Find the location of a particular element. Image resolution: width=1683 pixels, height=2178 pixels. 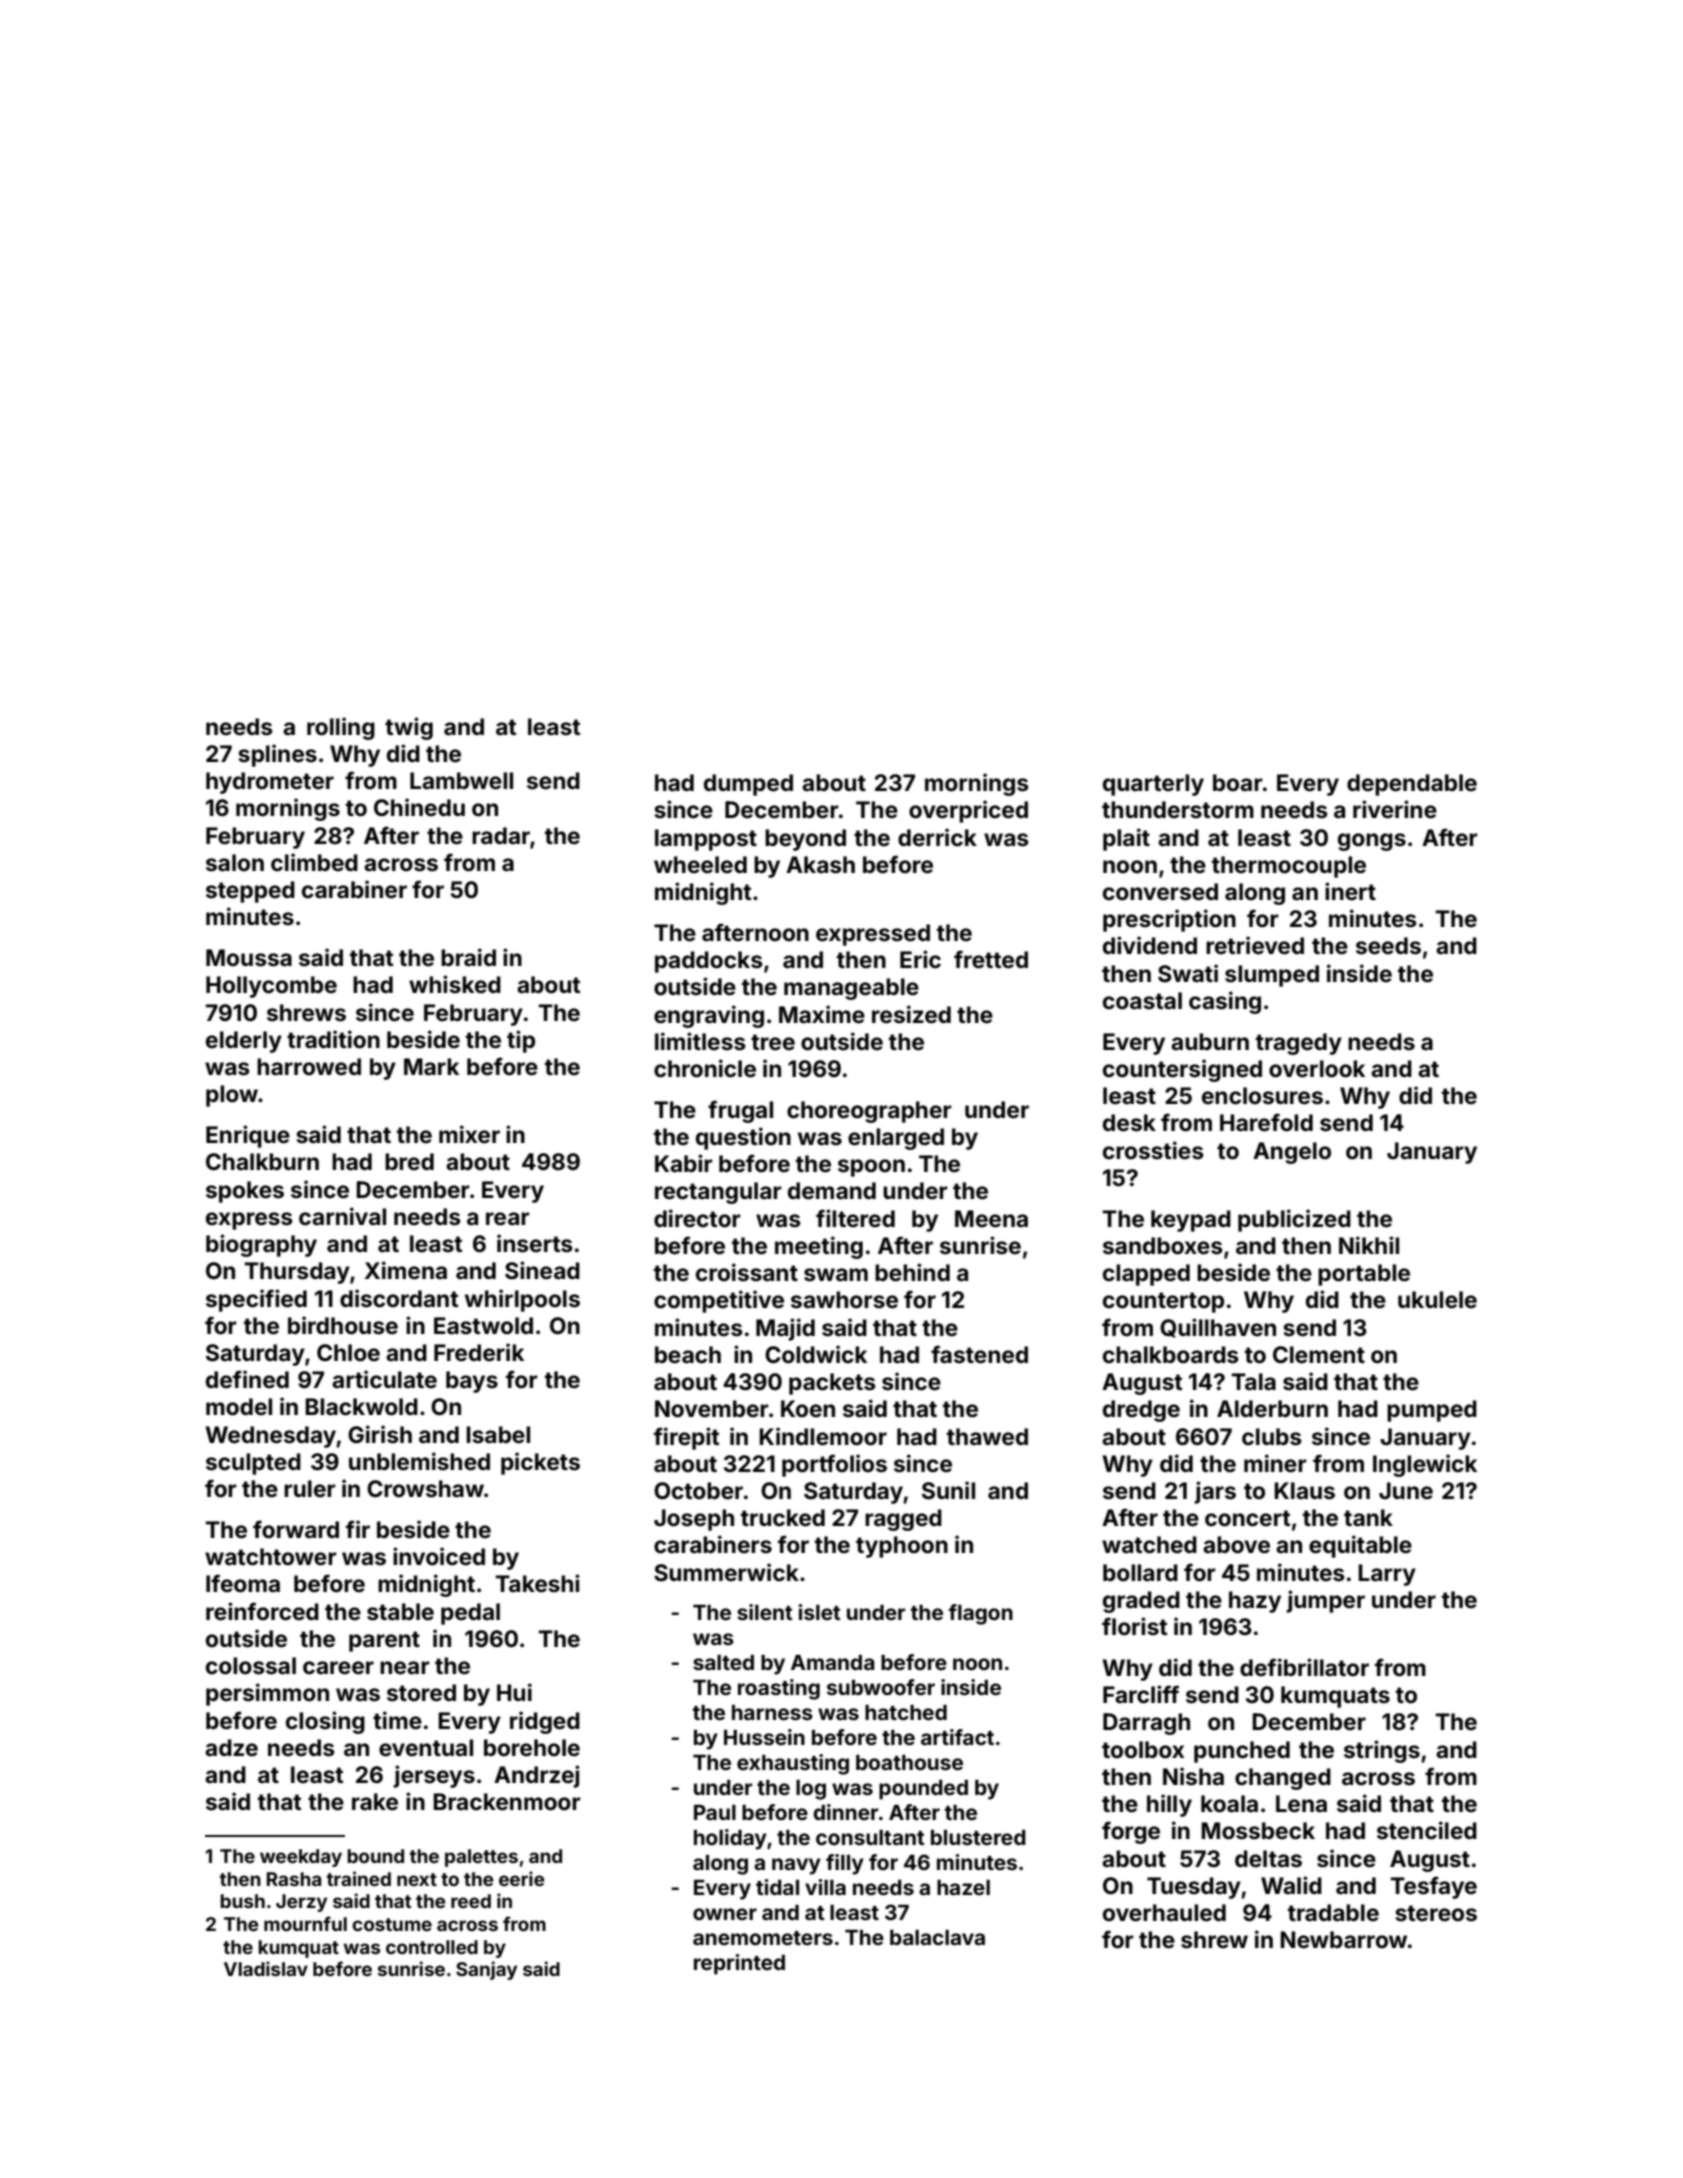

balaclava is located at coordinates (937, 1937).
